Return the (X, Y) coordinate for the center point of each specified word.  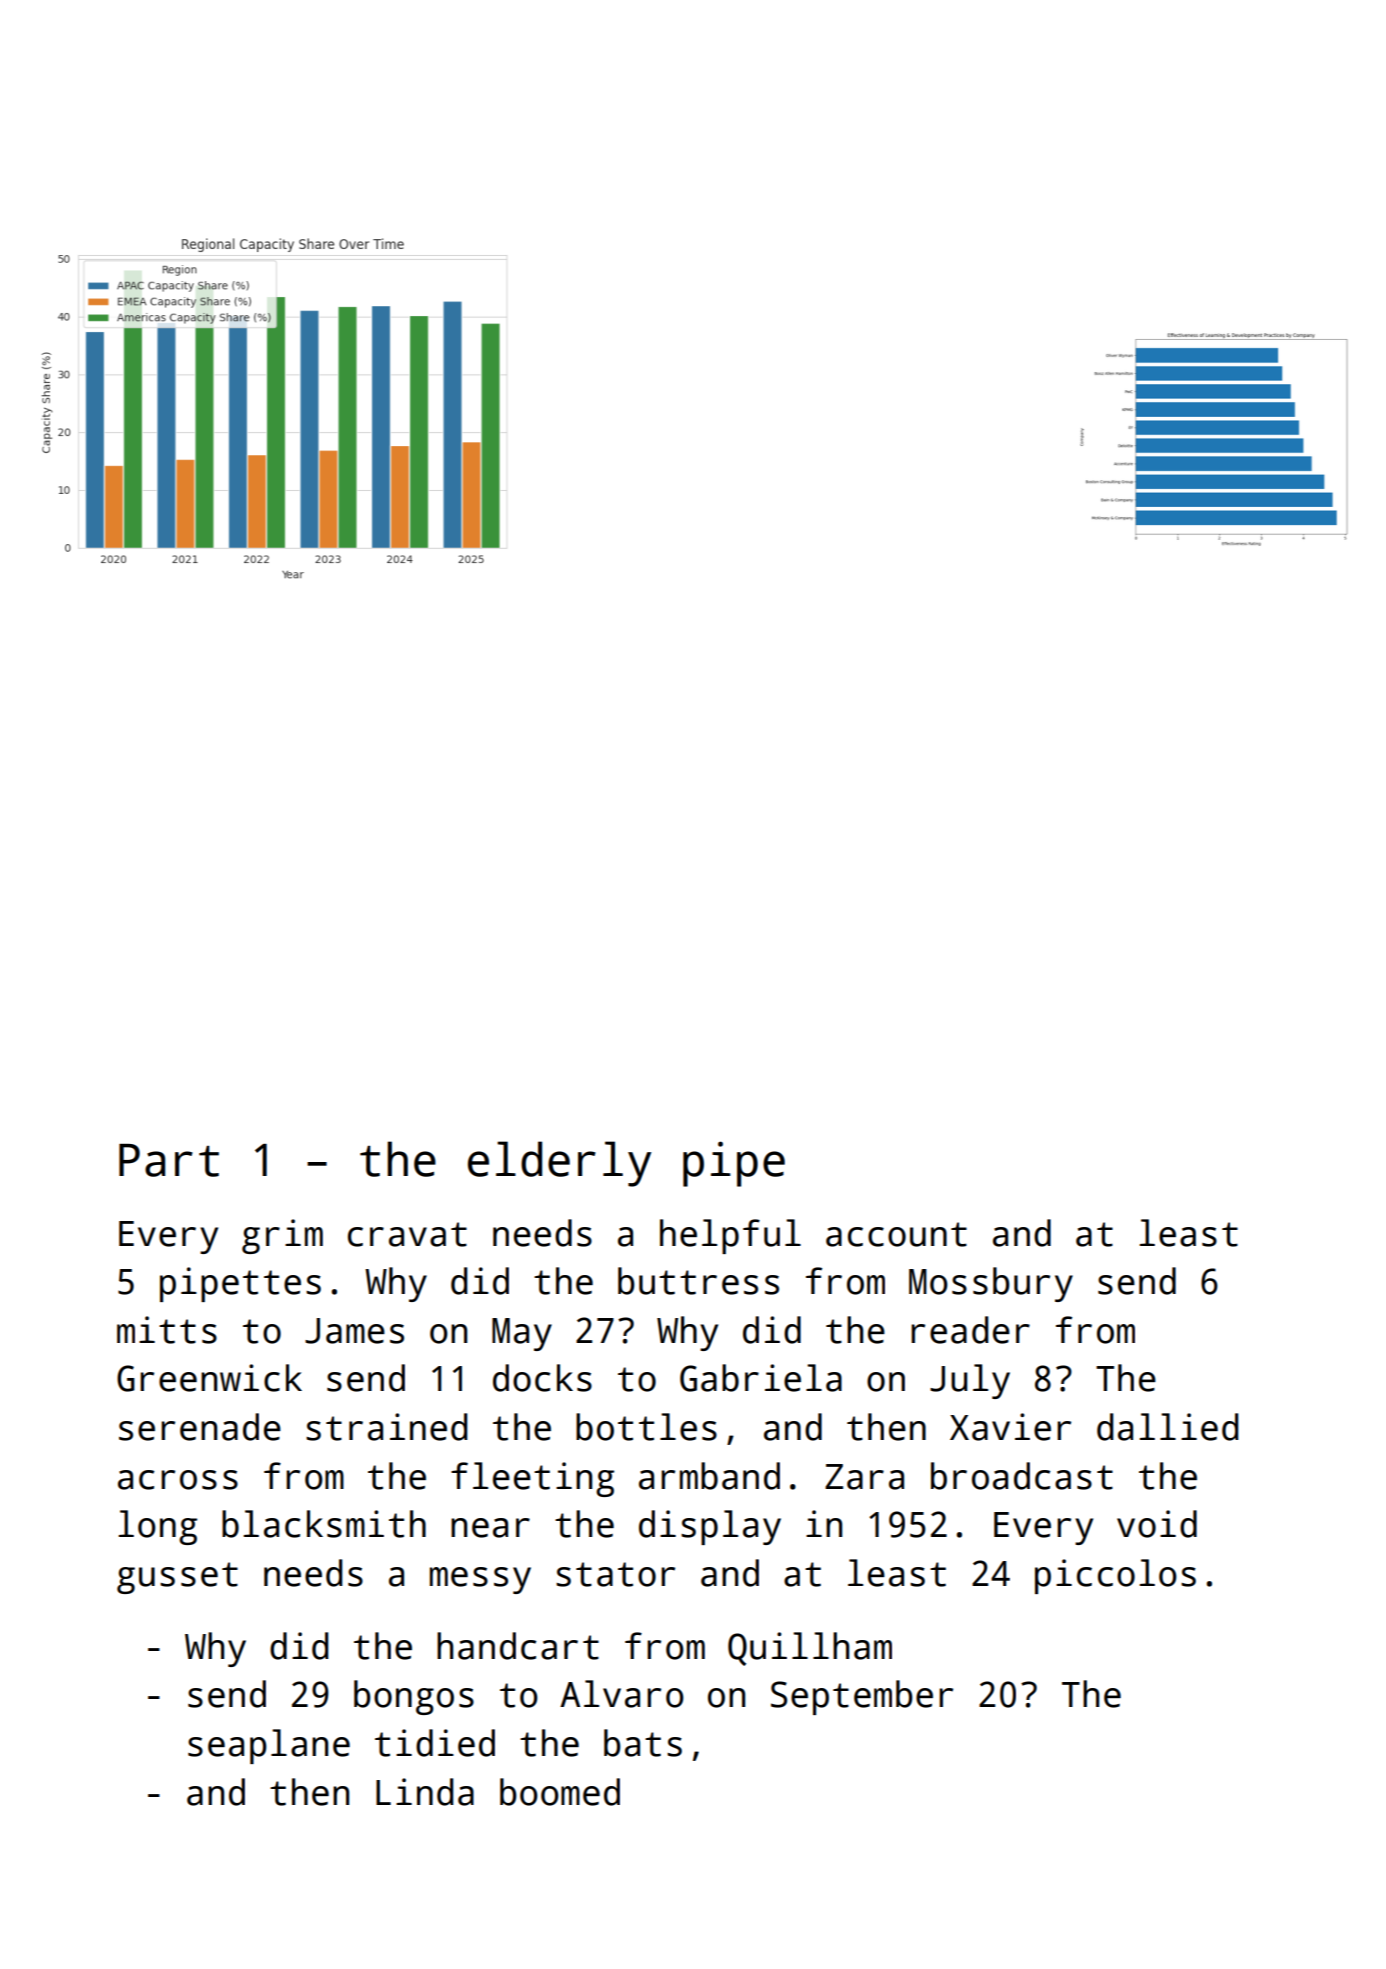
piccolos (1115, 1576)
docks (542, 1378)
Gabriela (761, 1378)
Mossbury (991, 1284)
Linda (425, 1792)
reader (970, 1330)
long (158, 1527)
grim (282, 1236)
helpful (730, 1236)
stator (615, 1574)
